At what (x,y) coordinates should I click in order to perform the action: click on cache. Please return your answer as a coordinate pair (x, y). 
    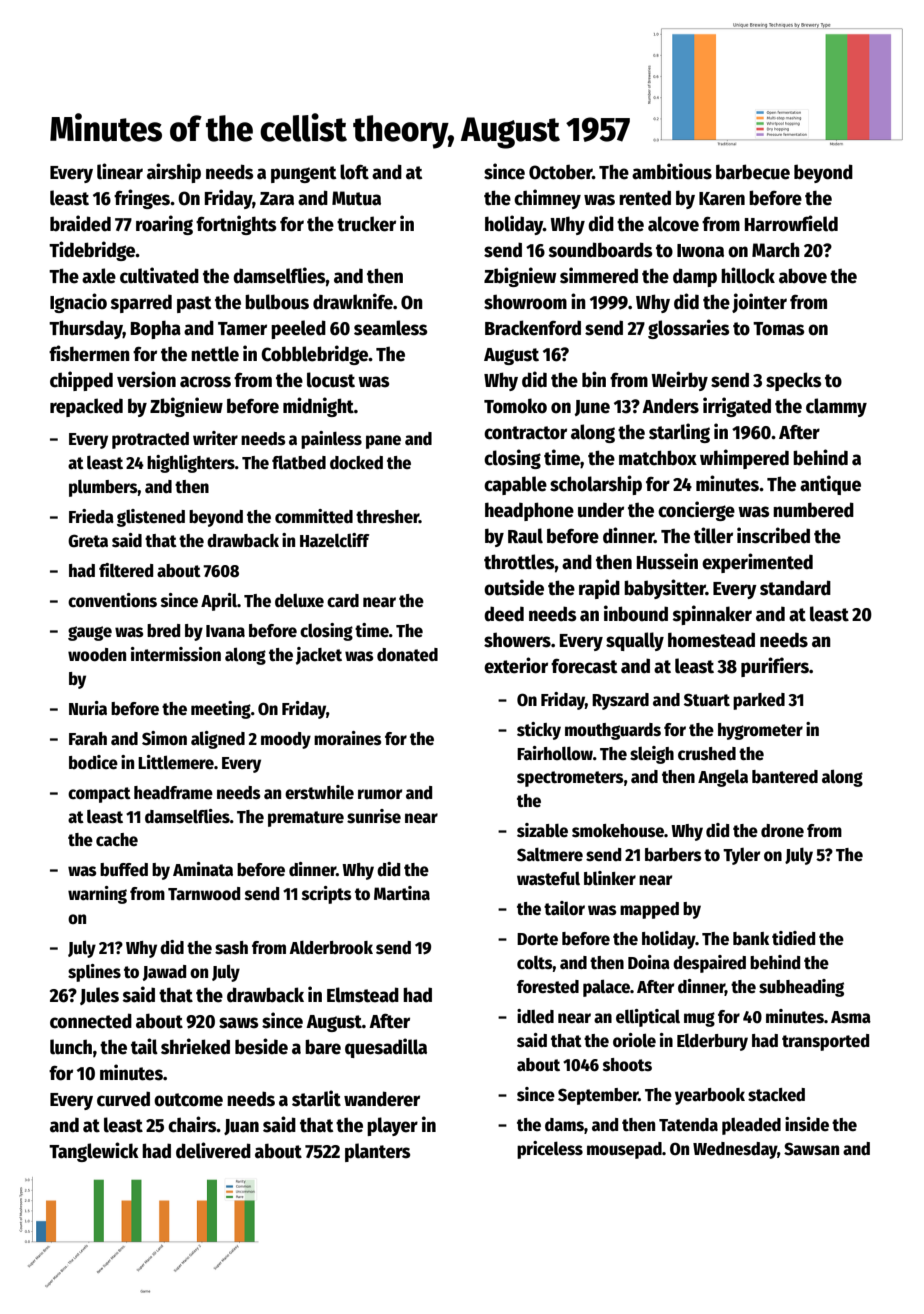
    Looking at the image, I should click on (117, 840).
